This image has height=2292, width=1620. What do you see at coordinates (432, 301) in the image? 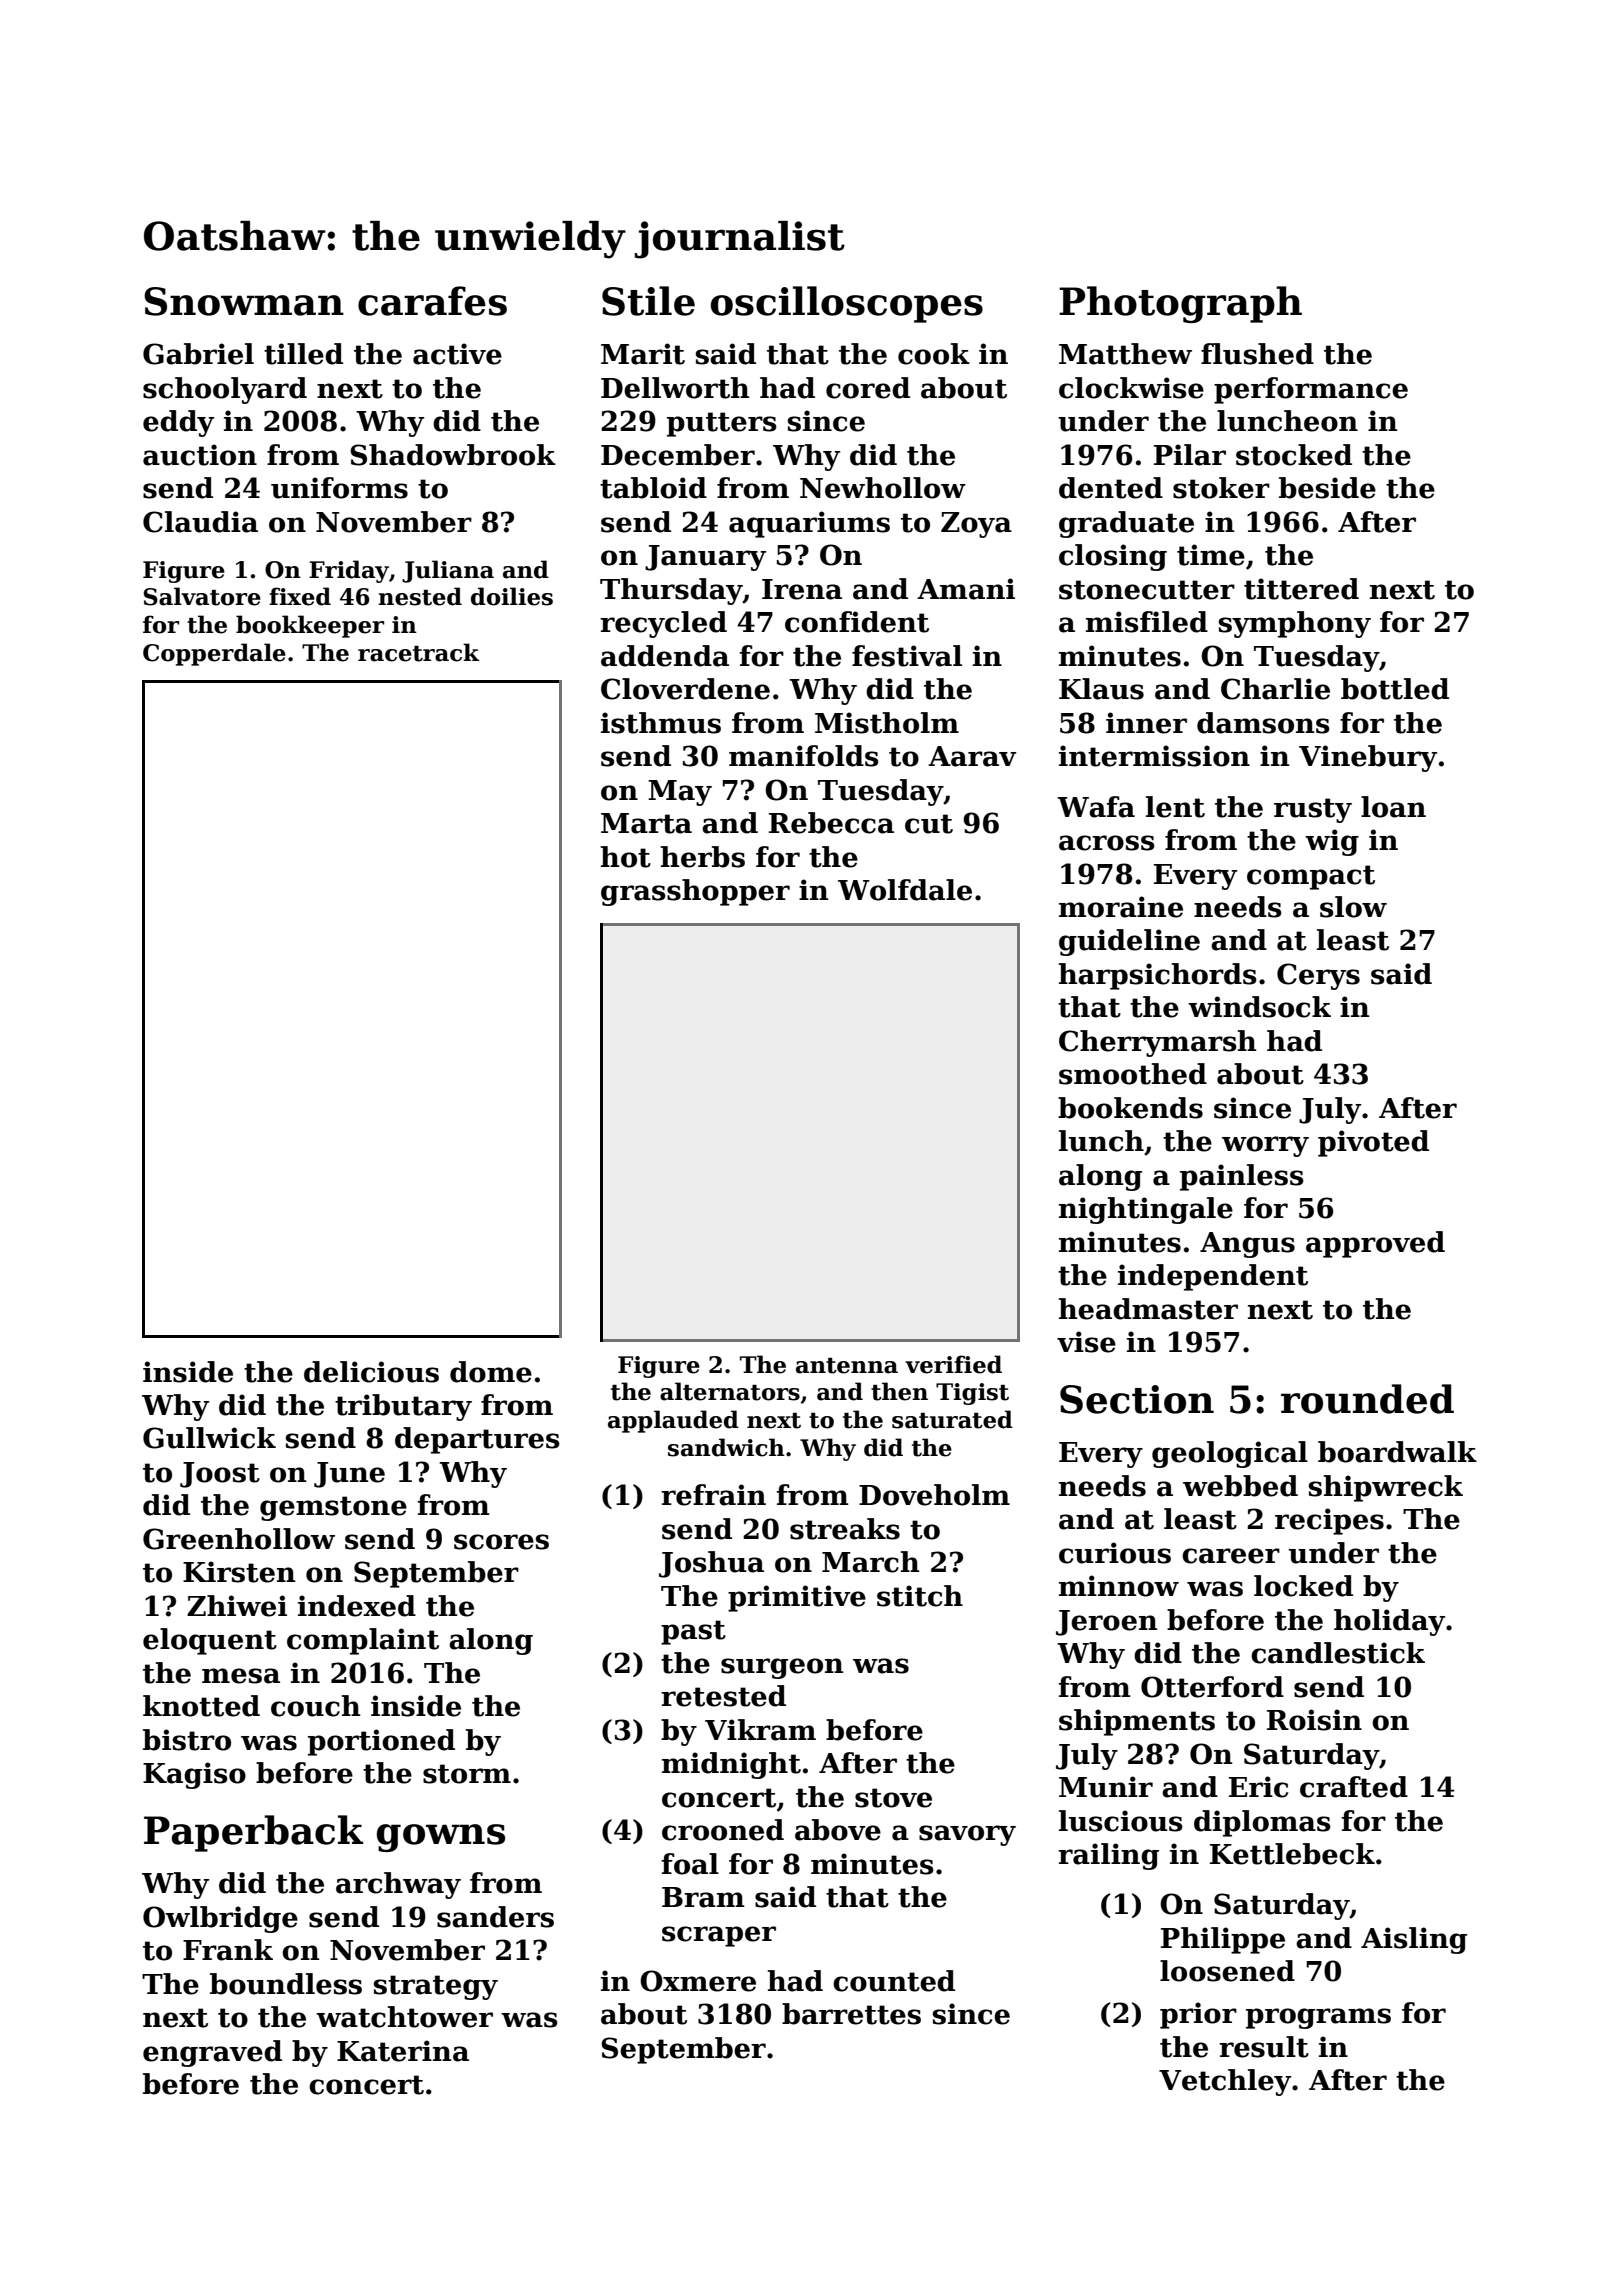
I see `carafes` at bounding box center [432, 301].
